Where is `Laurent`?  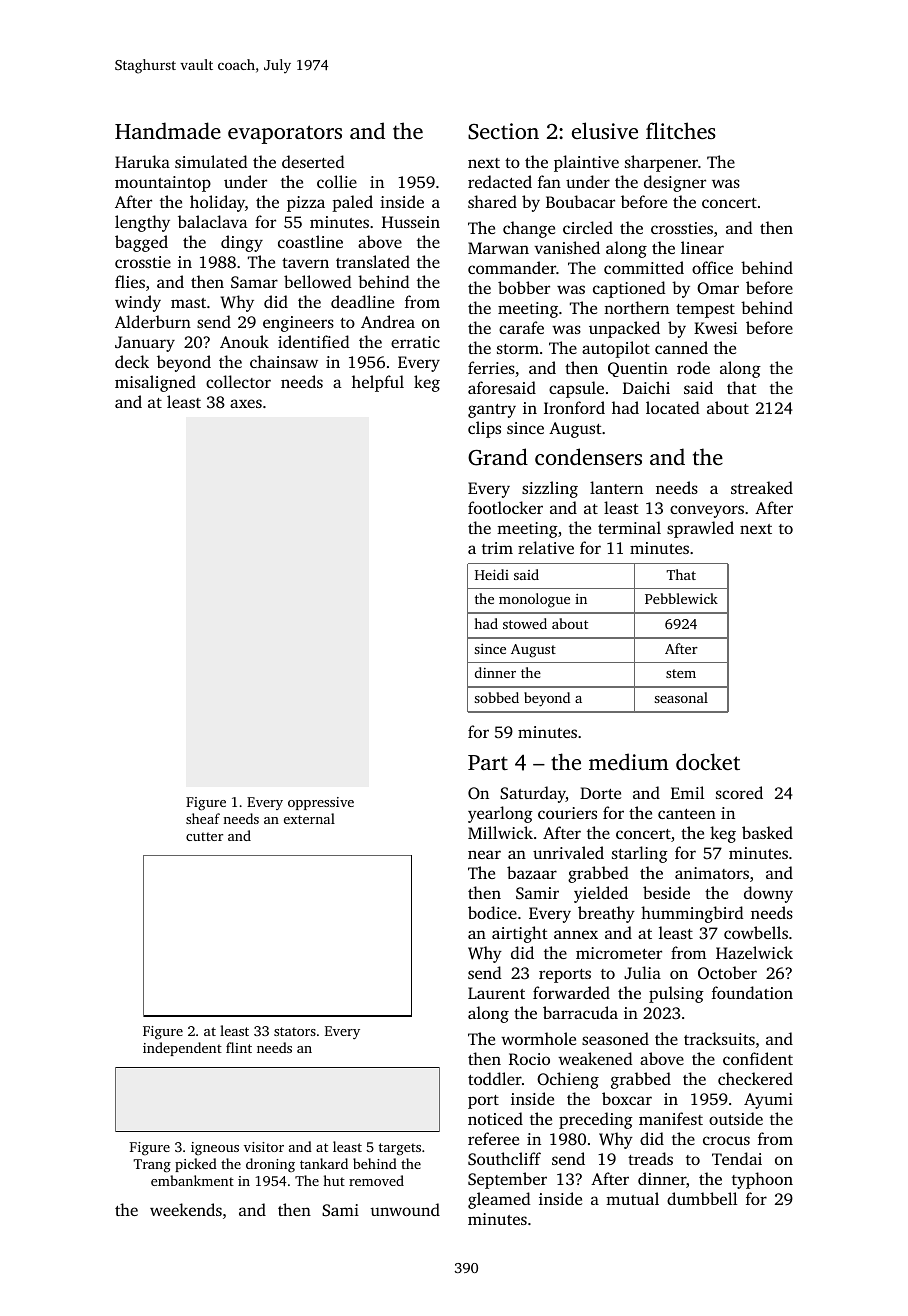
Laurent is located at coordinates (496, 993).
